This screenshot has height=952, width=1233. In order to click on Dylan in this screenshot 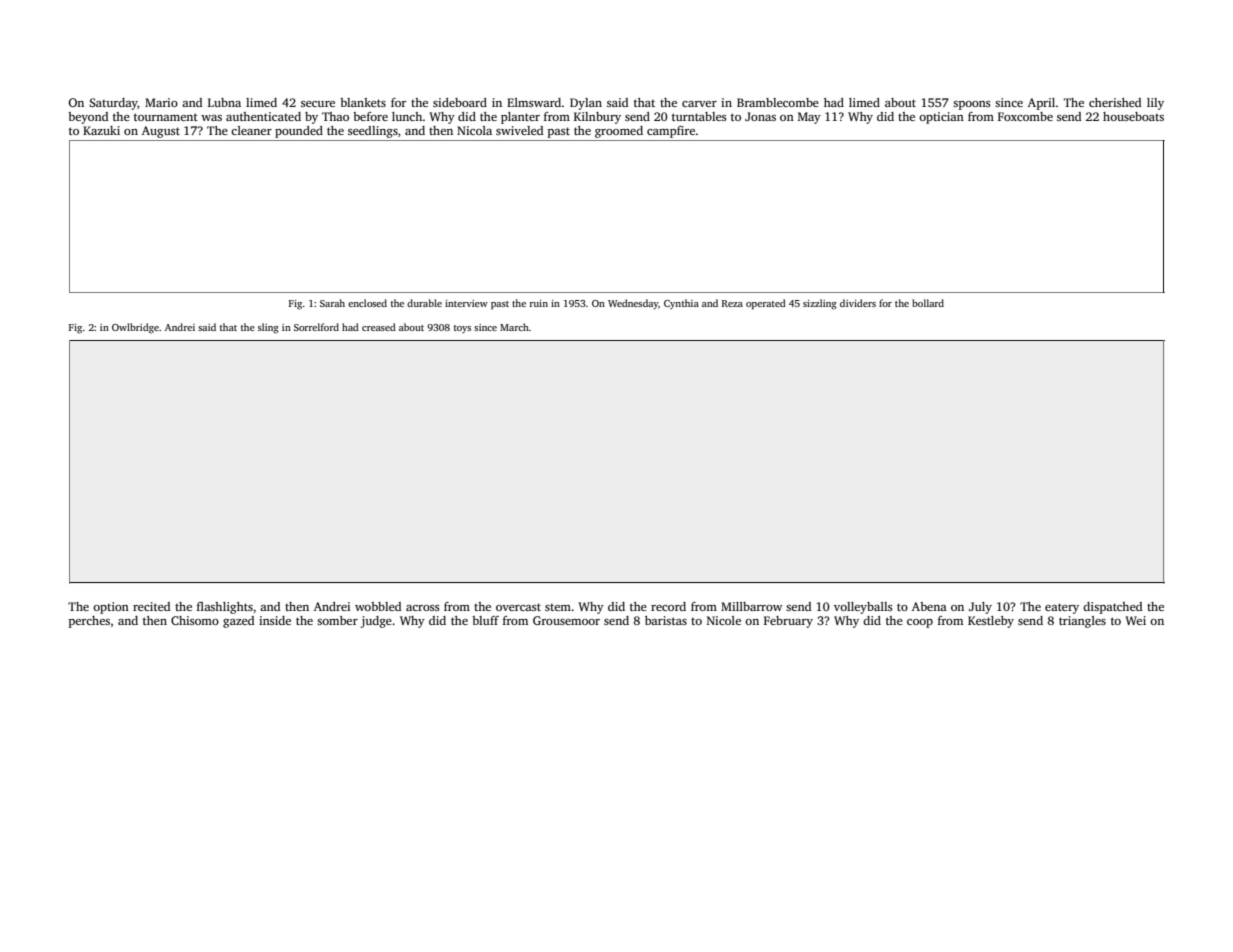, I will do `click(586, 104)`.
